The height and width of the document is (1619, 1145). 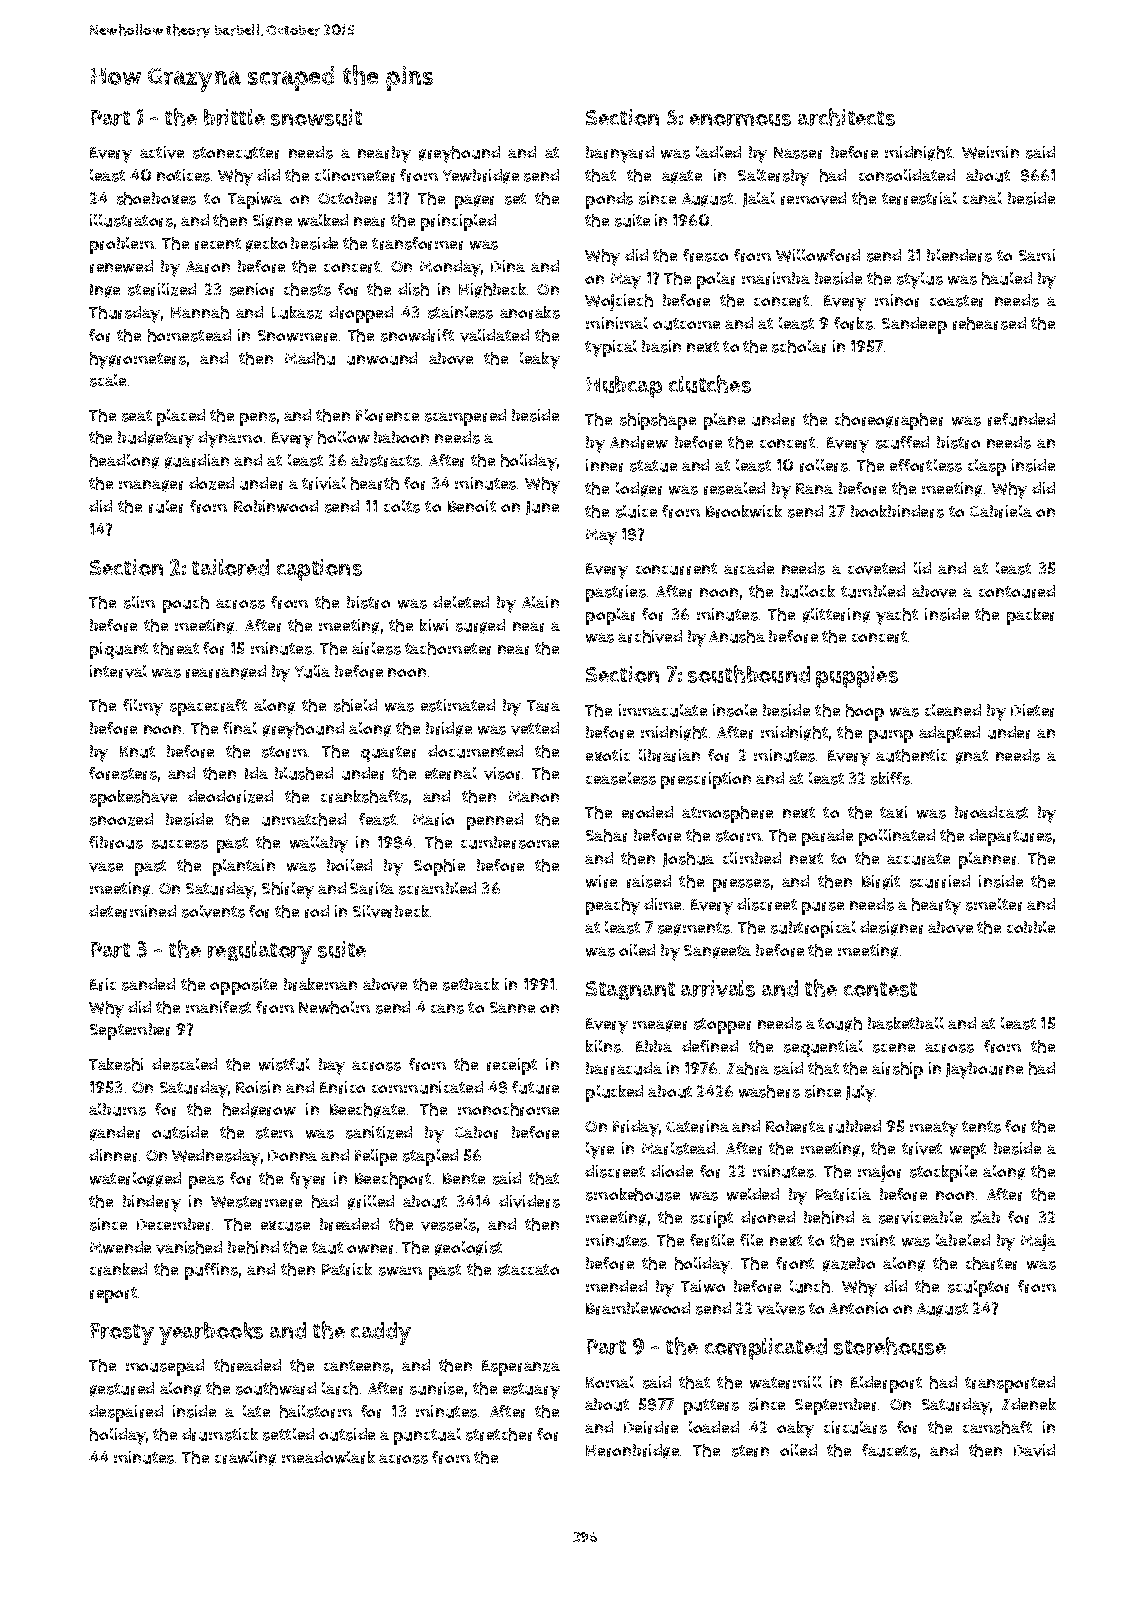 I want to click on enormous, so click(x=740, y=120).
